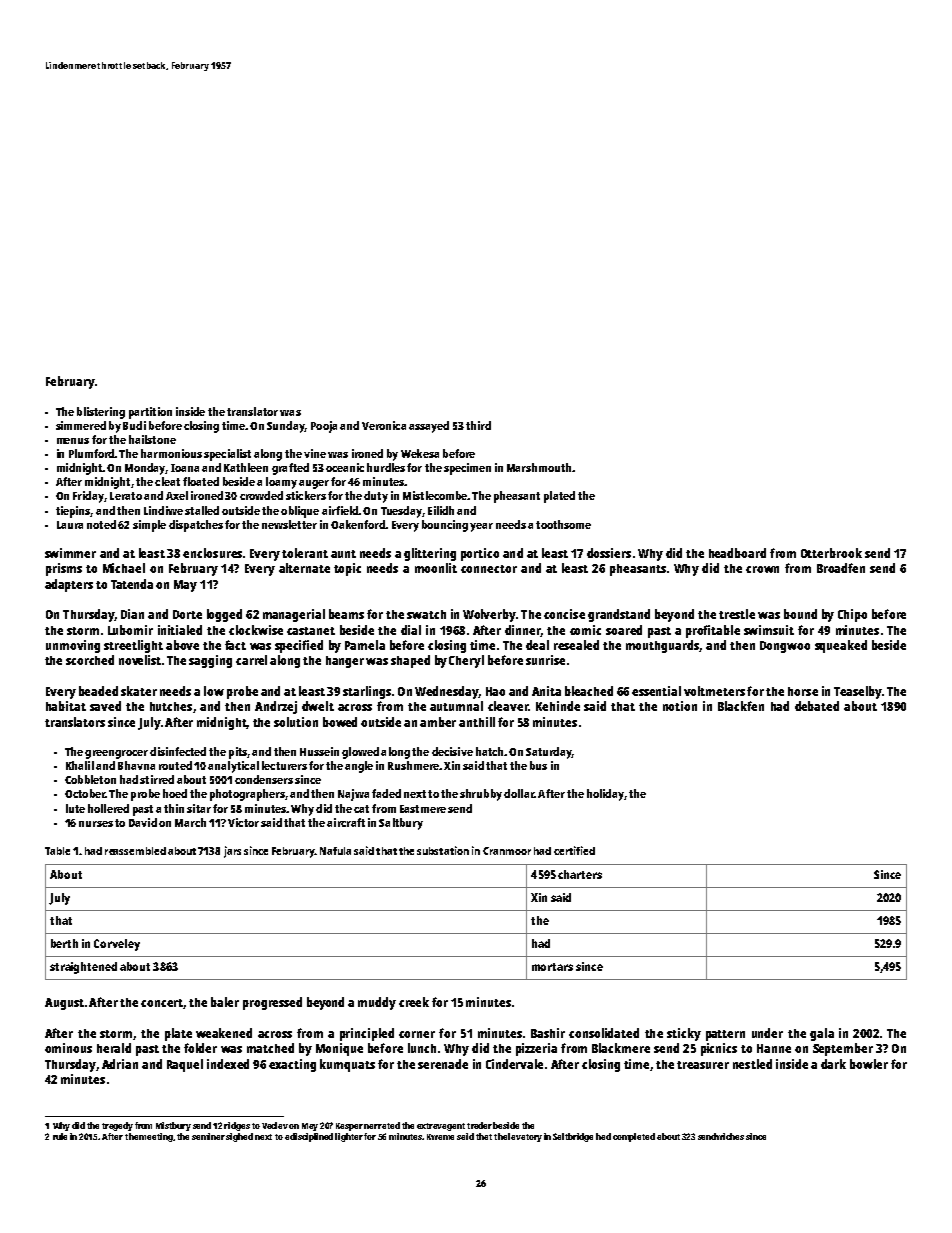 Image resolution: width=952 pixels, height=1233 pixels. Describe the element at coordinates (135, 851) in the screenshot. I see `reassembled` at that location.
